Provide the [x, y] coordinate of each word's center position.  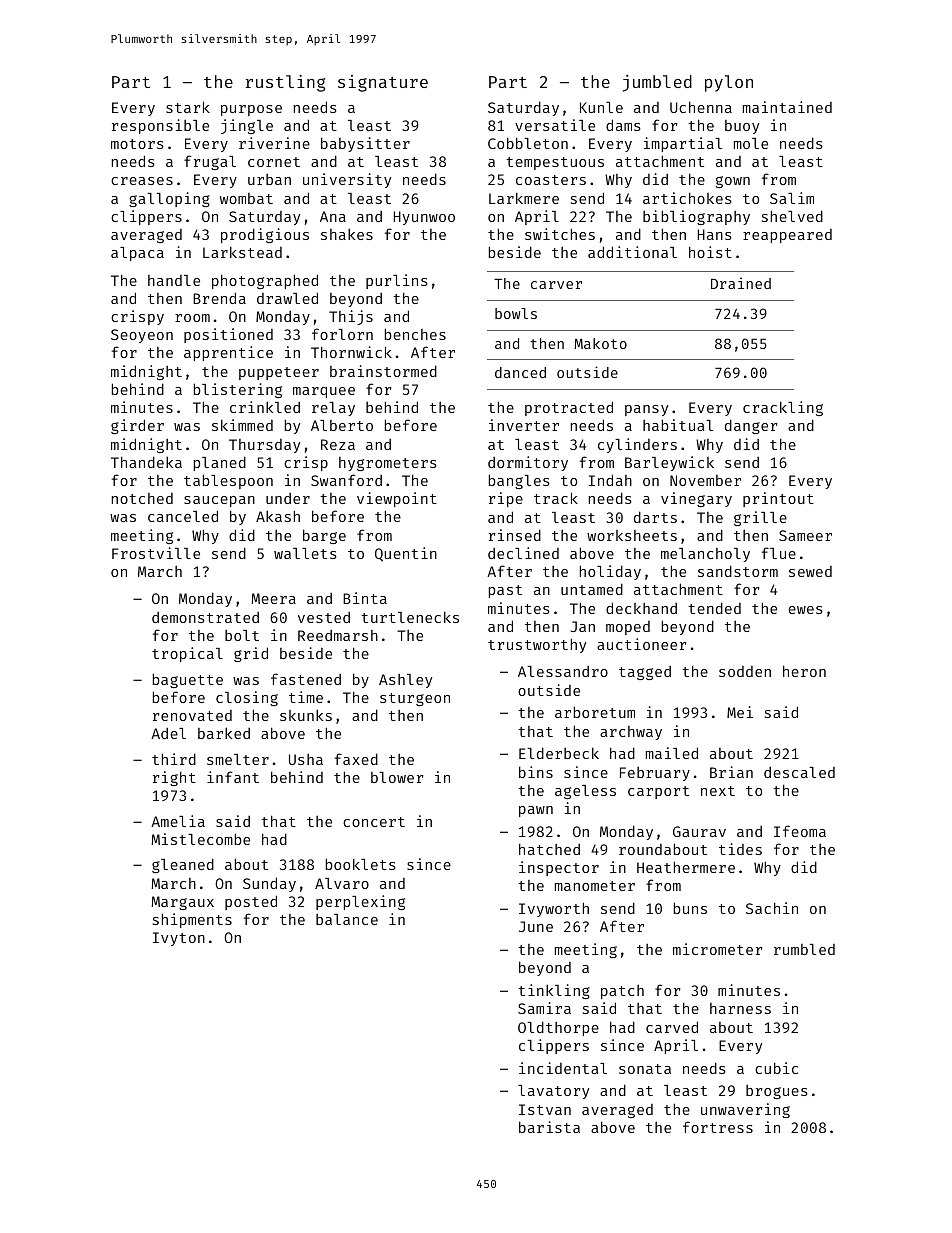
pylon [729, 83]
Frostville [156, 553]
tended [714, 608]
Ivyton [179, 939]
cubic [776, 1068]
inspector [559, 868]
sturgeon [415, 699]
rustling [285, 83]
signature [383, 83]
